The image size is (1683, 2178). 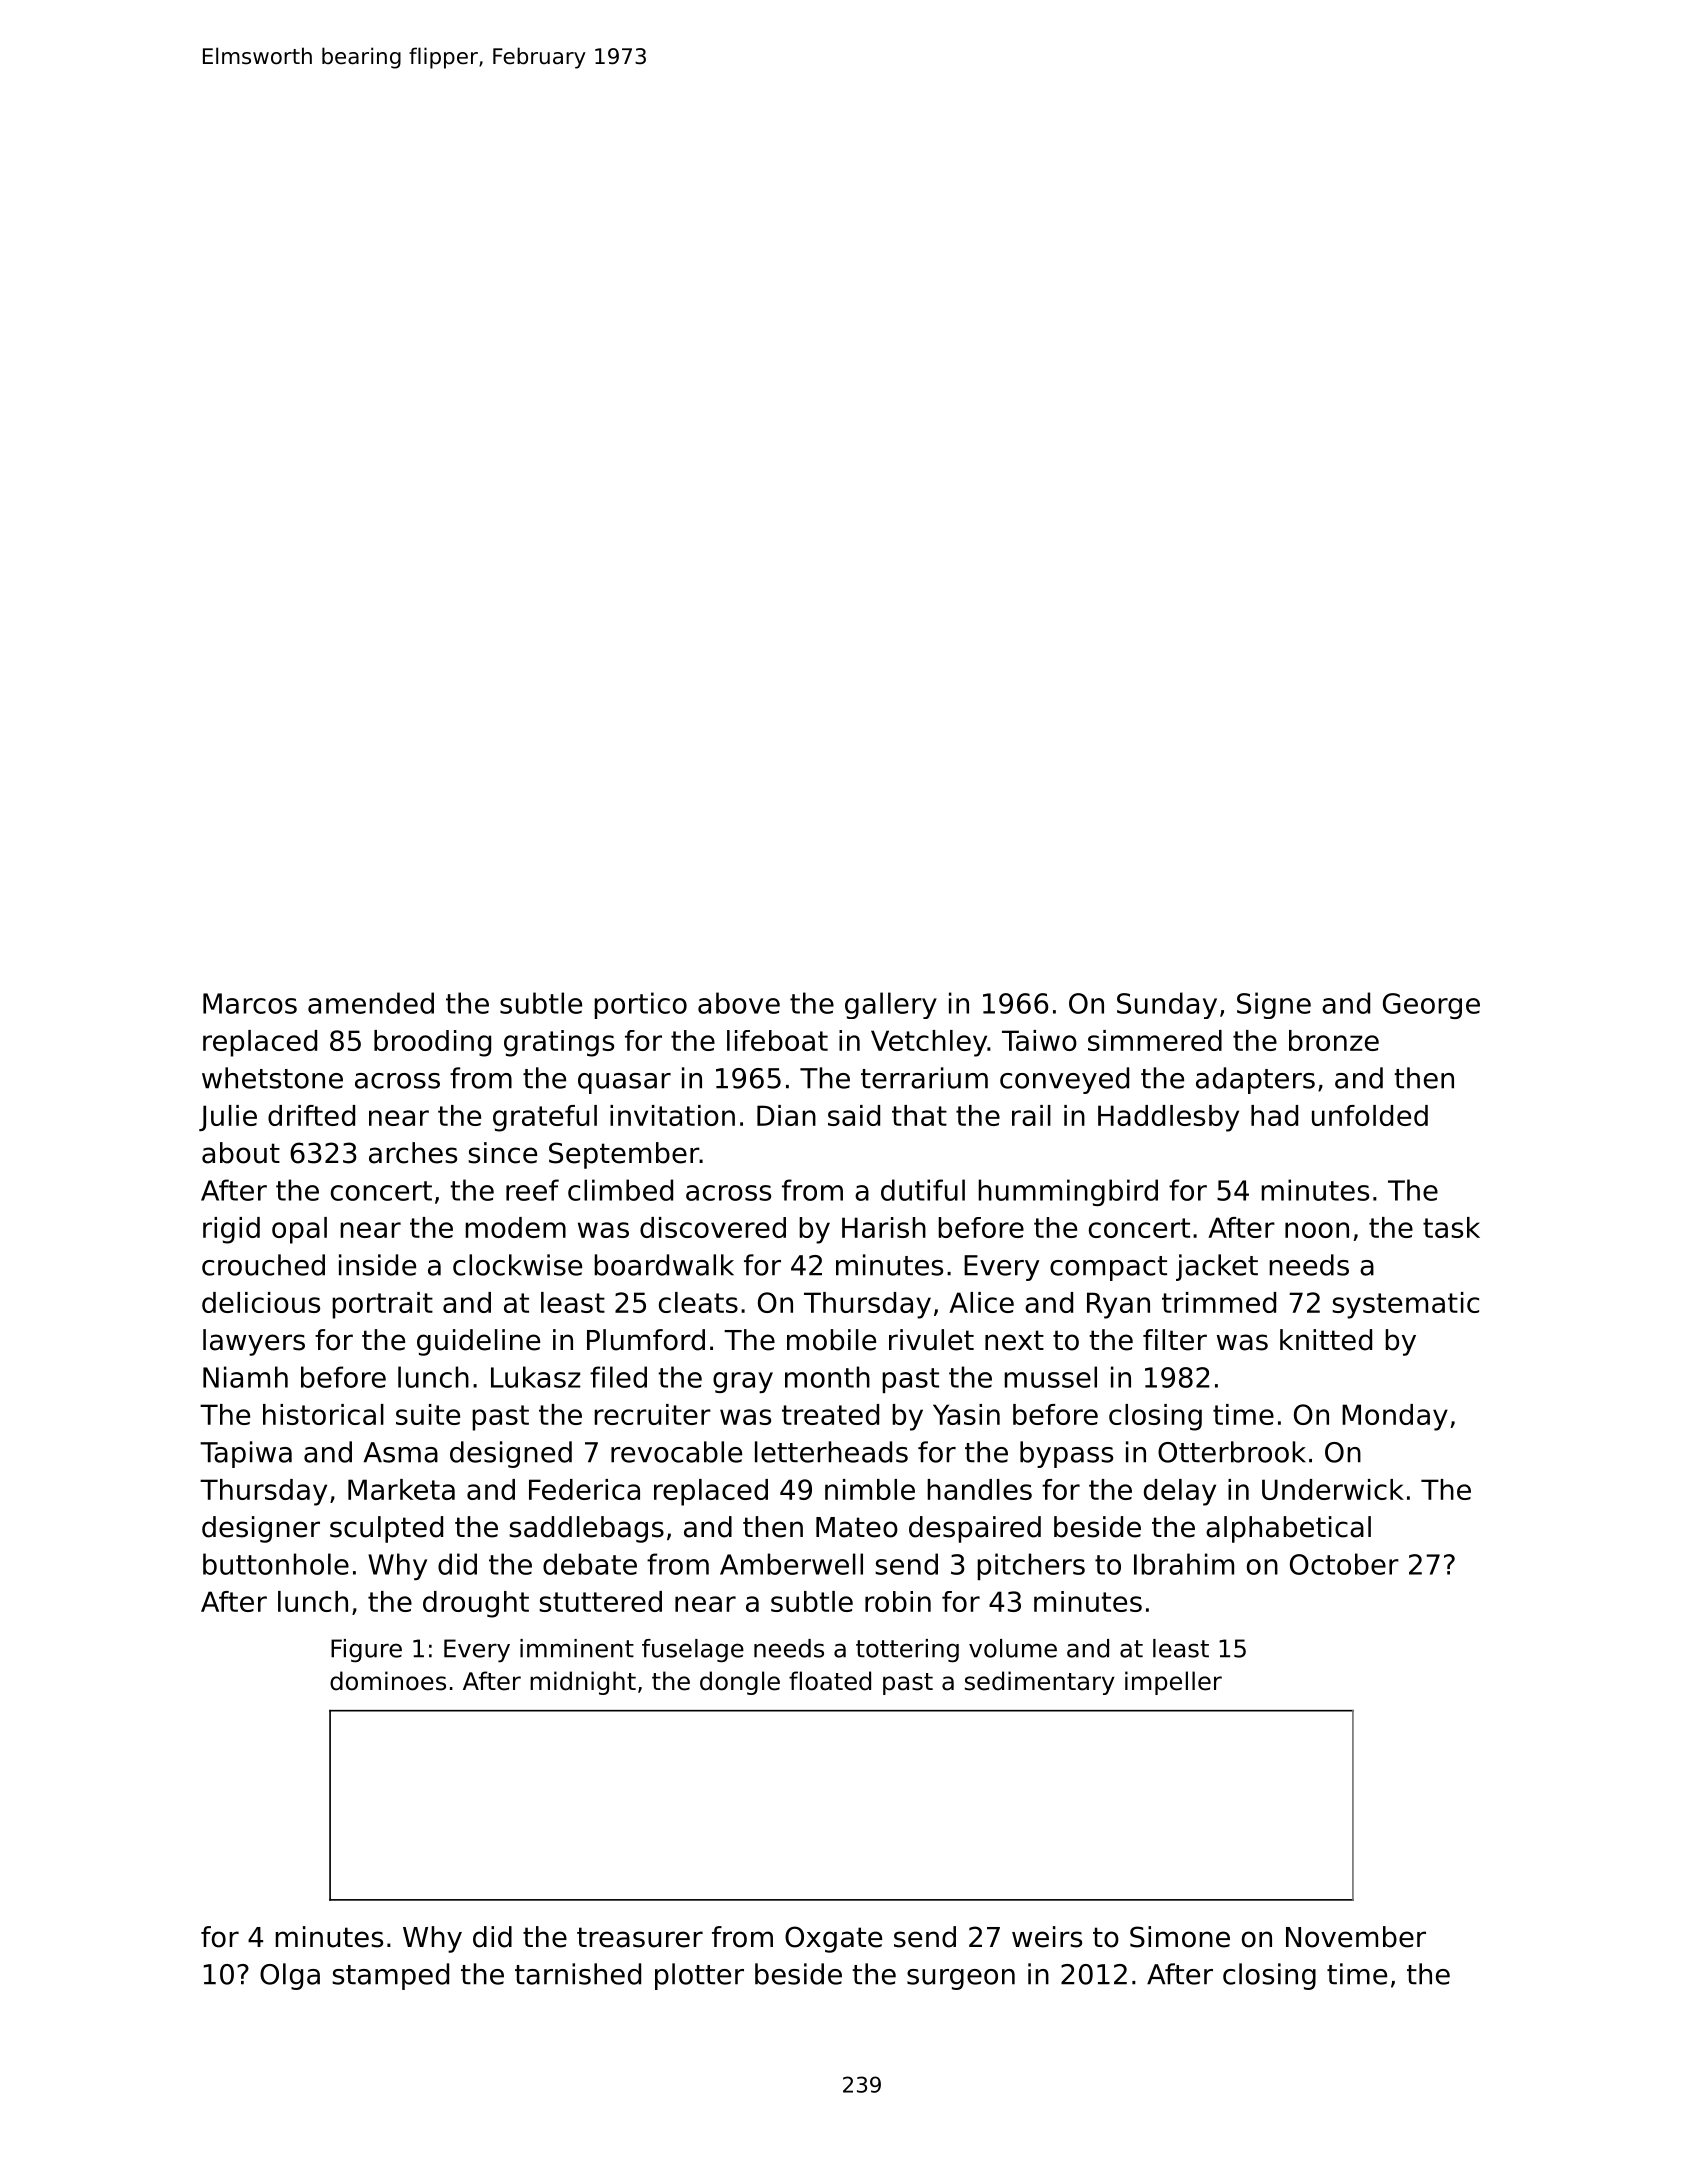 I want to click on midnight, so click(x=583, y=1683).
